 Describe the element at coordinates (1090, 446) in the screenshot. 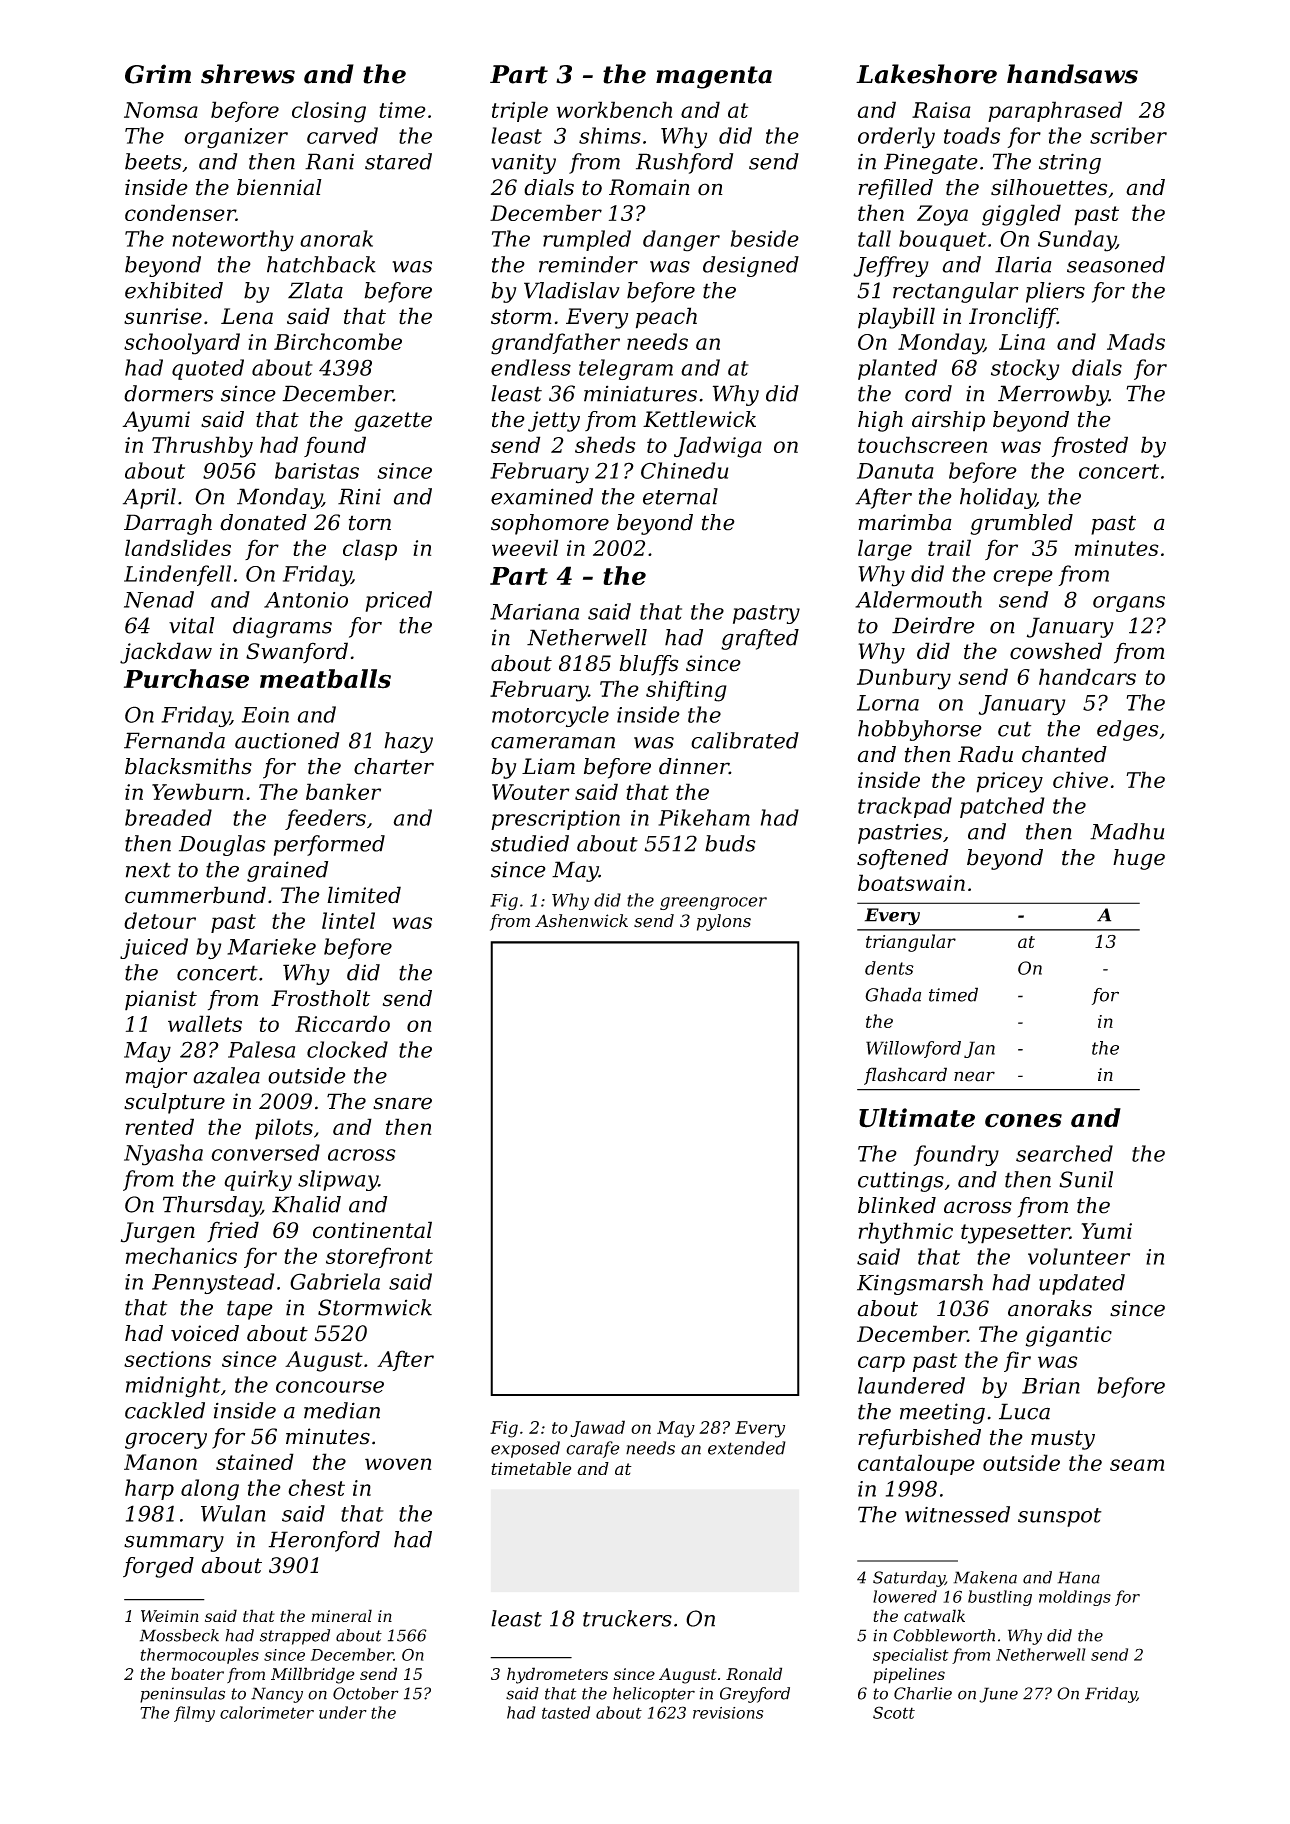

I see `frosted` at that location.
